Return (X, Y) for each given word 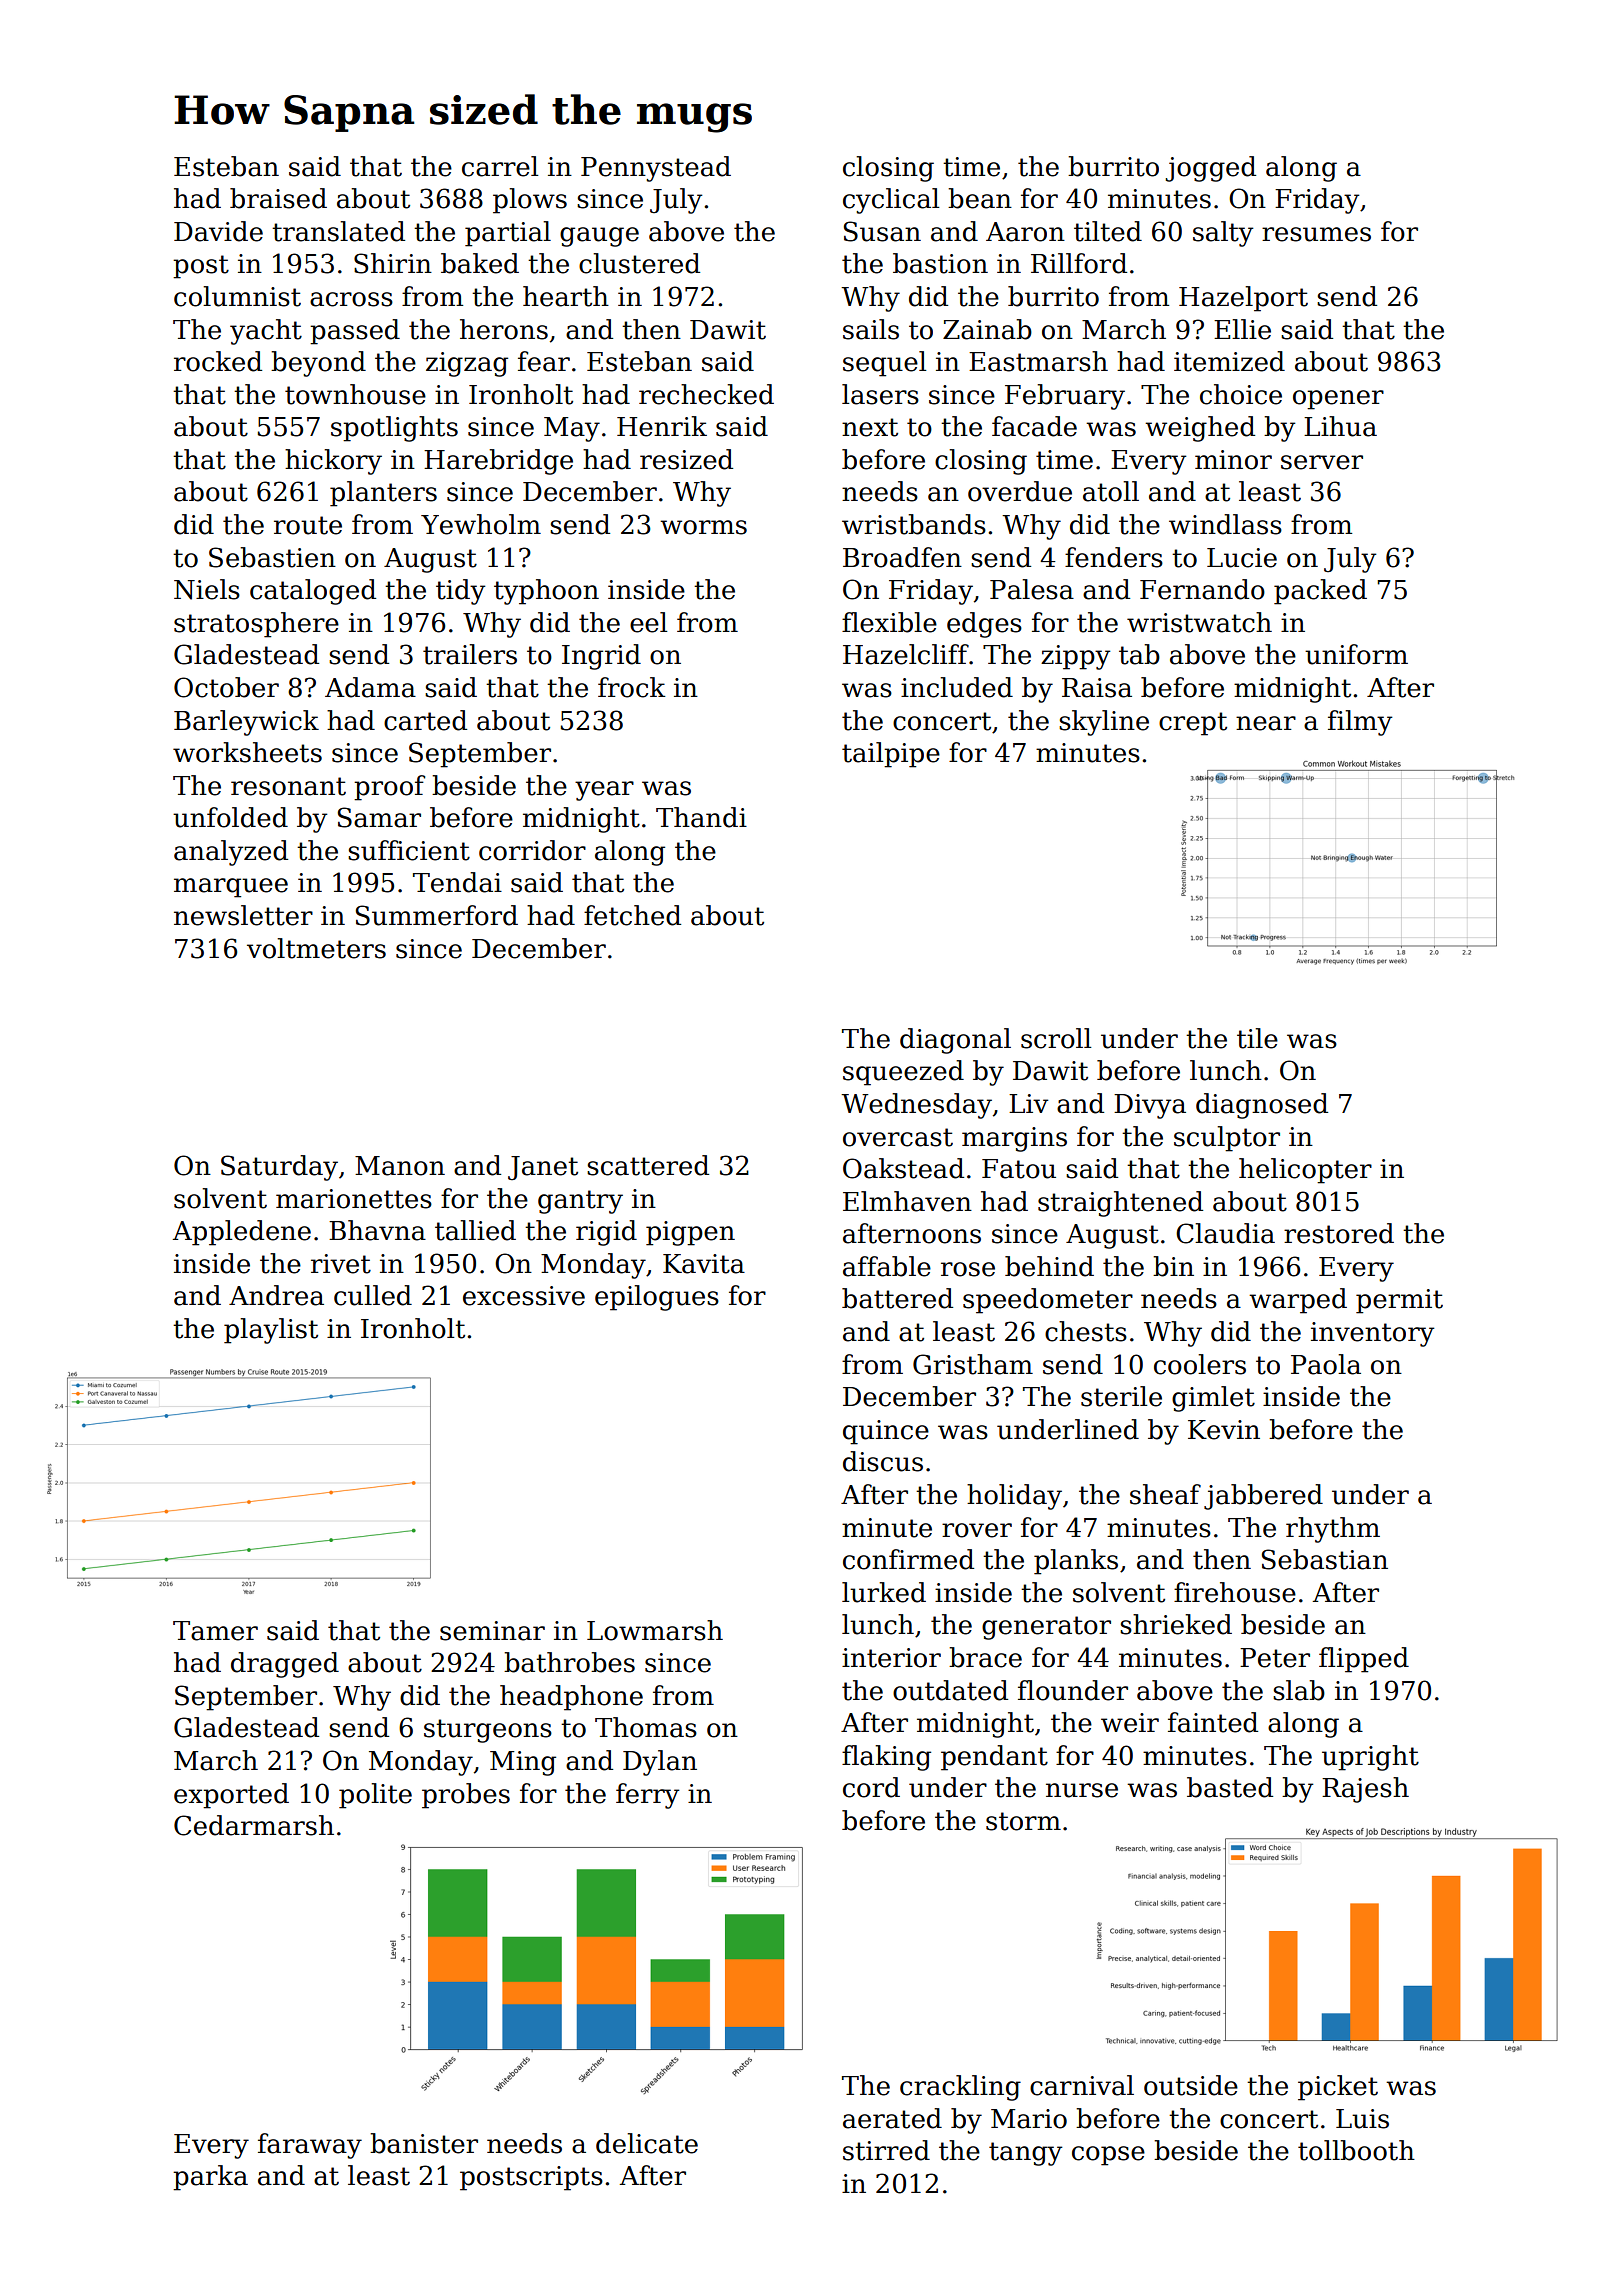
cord (871, 1787)
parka (210, 2178)
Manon (400, 1166)
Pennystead (656, 169)
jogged (1211, 169)
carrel (500, 166)
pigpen (690, 1233)
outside (1191, 2085)
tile (1257, 1038)
